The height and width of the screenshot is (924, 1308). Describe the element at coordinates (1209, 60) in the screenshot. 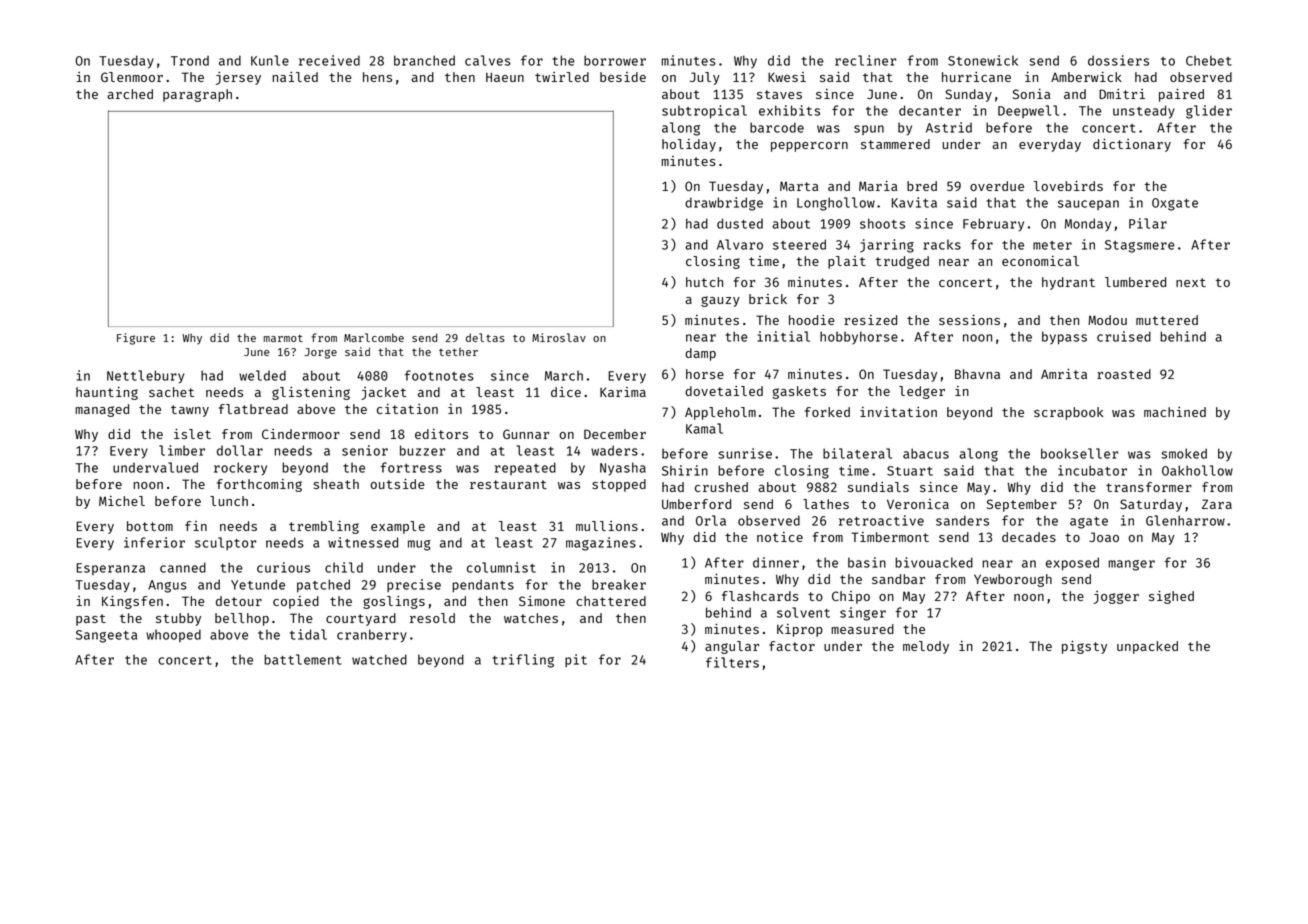

I see `Chebet` at that location.
